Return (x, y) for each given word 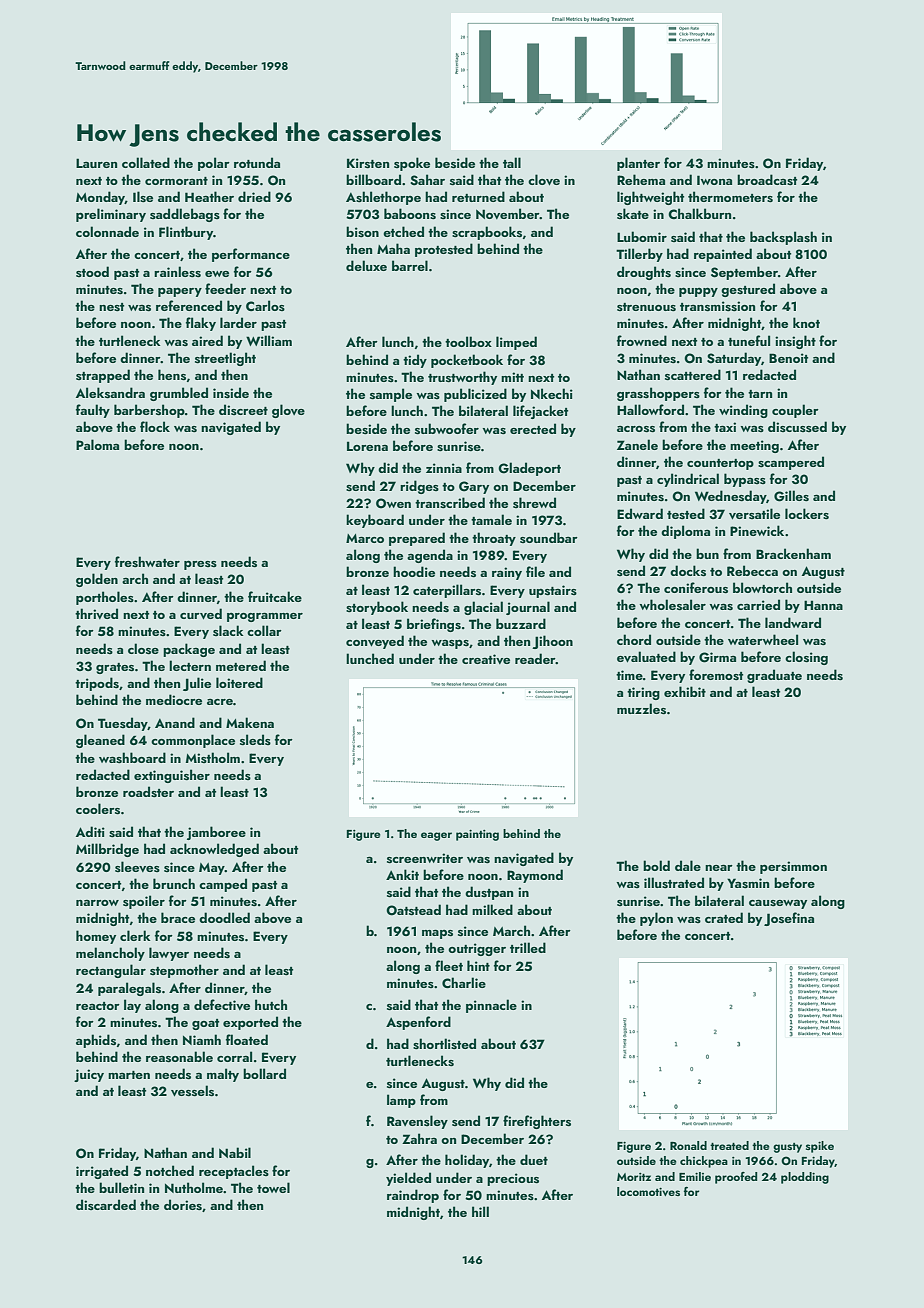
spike (820, 1147)
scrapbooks (487, 233)
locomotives (648, 1191)
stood (92, 271)
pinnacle (491, 1006)
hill (480, 1211)
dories (183, 1205)
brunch (174, 883)
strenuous (646, 307)
